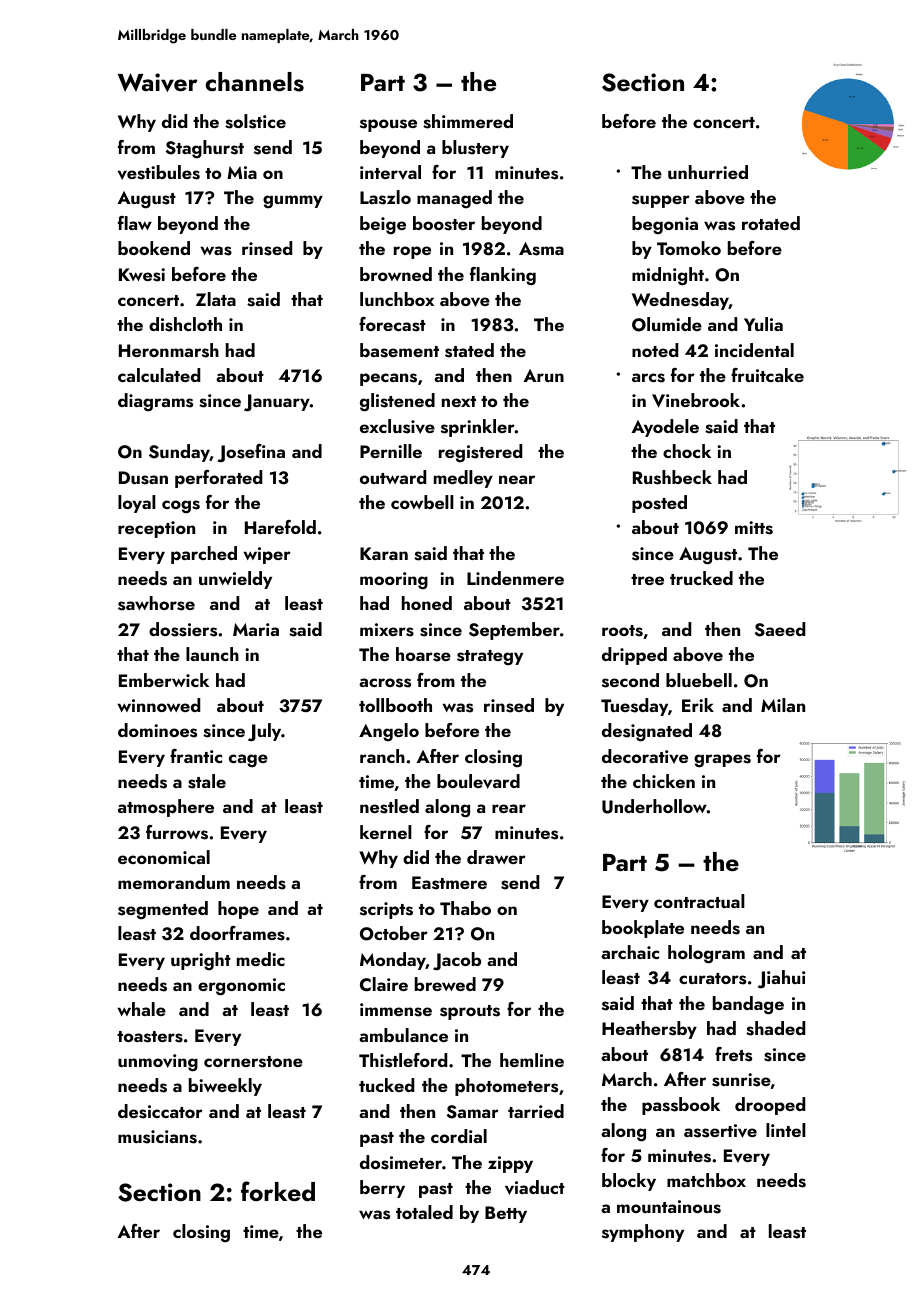  Describe the element at coordinates (468, 121) in the page. I see `shimmered` at that location.
